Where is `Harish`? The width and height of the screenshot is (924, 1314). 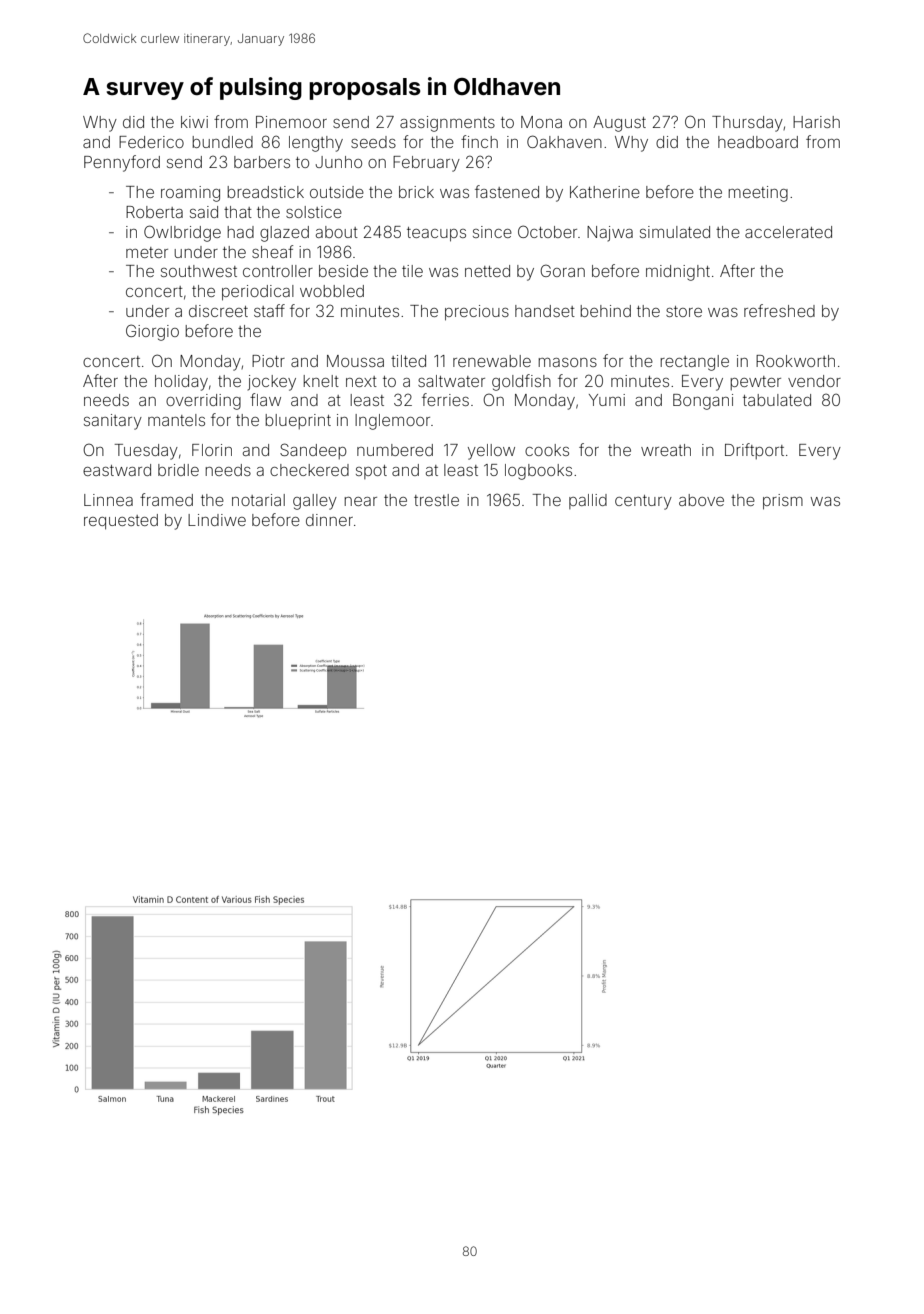
Harish is located at coordinates (816, 122).
